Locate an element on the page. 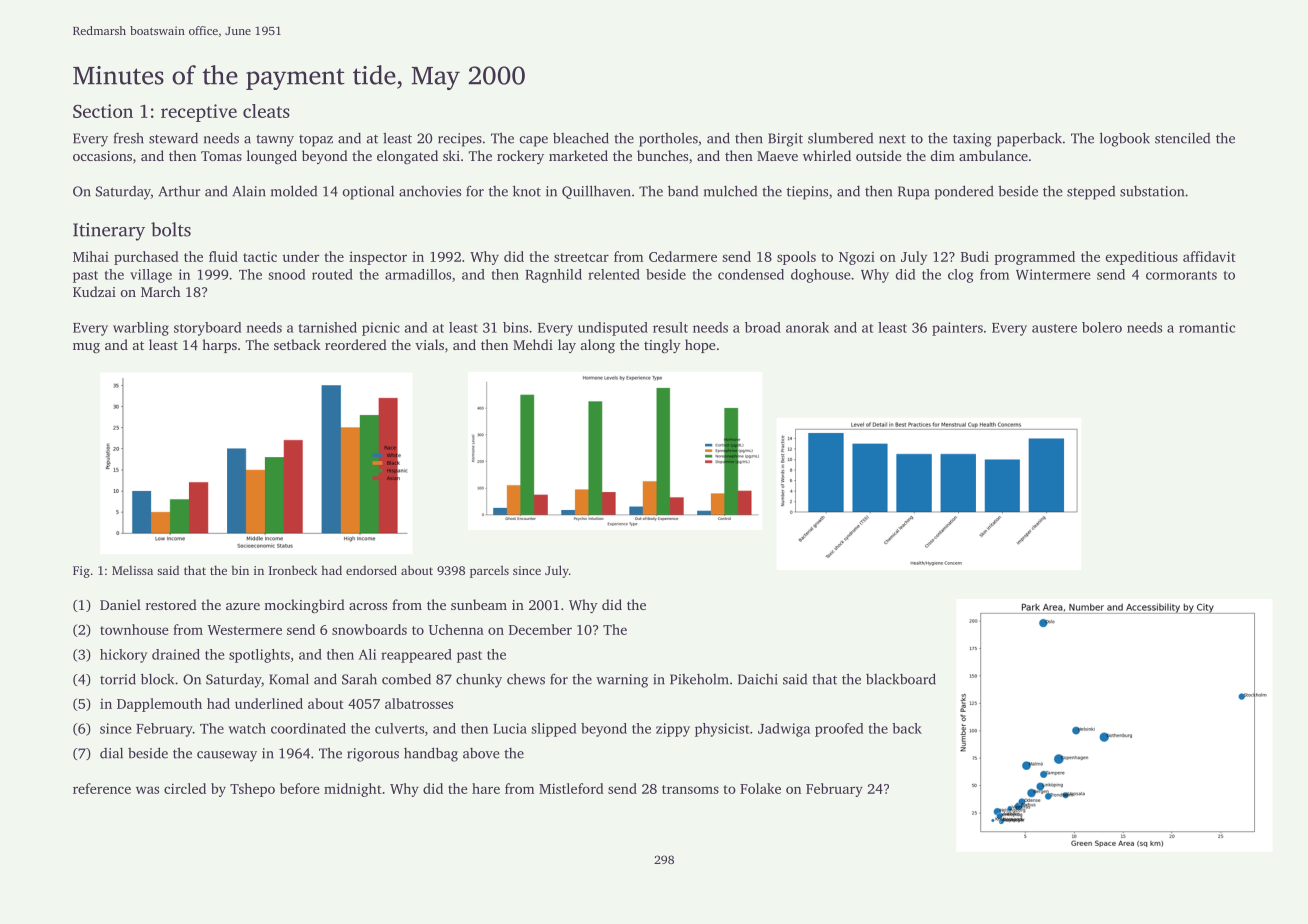 The image size is (1308, 924). proofed is located at coordinates (839, 730).
